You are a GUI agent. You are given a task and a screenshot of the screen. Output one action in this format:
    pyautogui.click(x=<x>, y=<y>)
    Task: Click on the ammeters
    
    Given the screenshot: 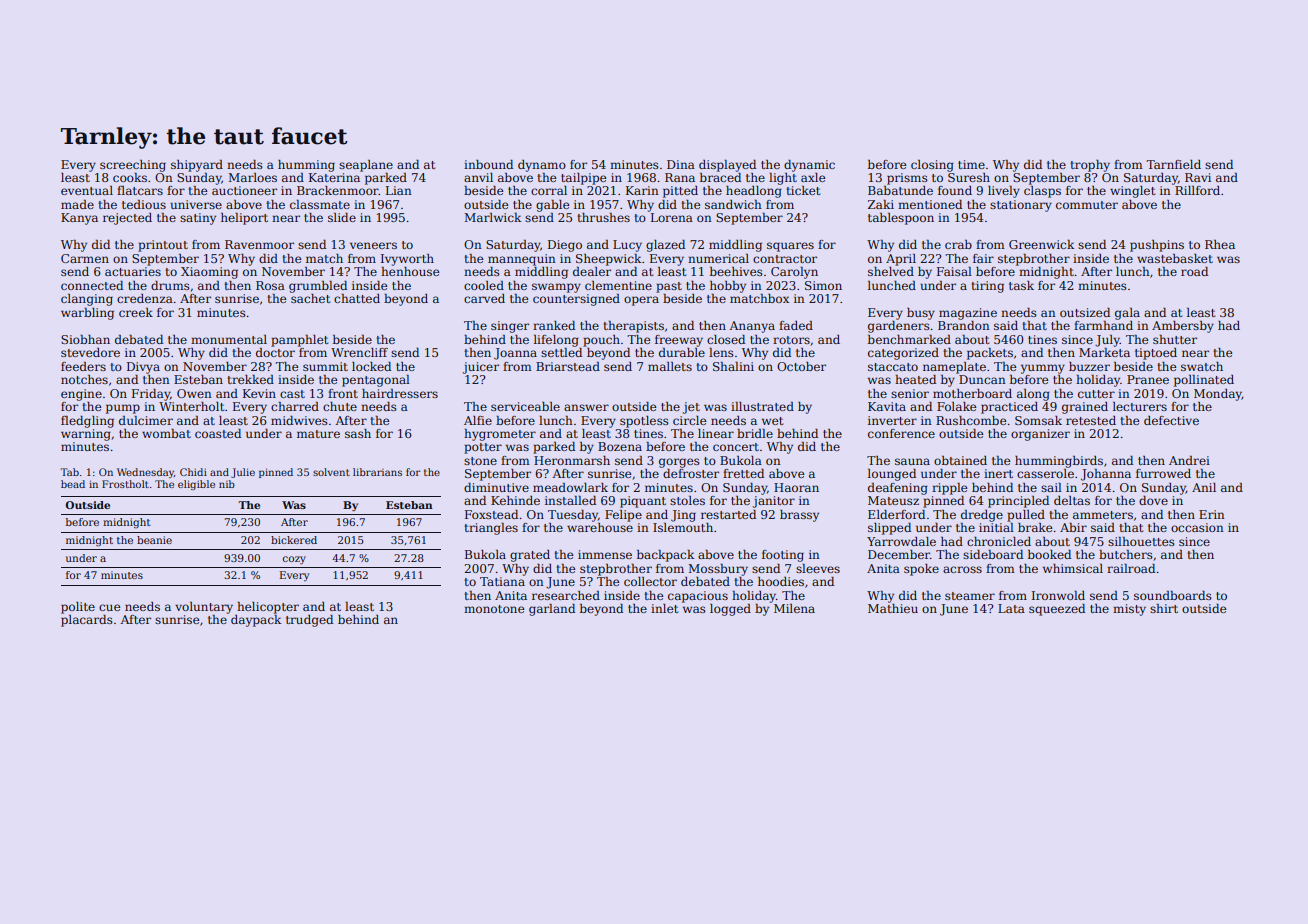 What is the action you would take?
    pyautogui.click(x=1103, y=515)
